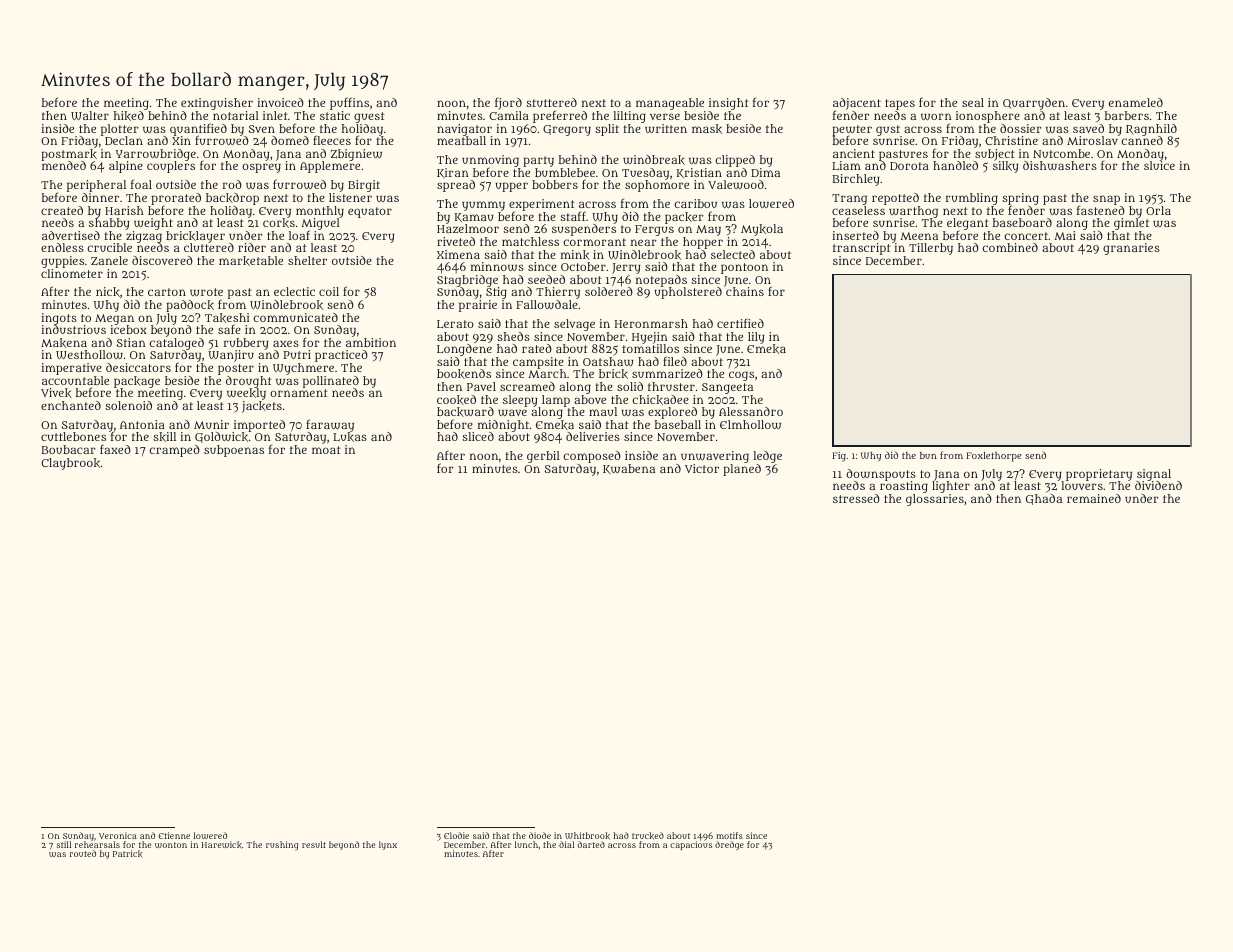 The height and width of the screenshot is (952, 1233). Describe the element at coordinates (839, 457) in the screenshot. I see `Fig` at that location.
